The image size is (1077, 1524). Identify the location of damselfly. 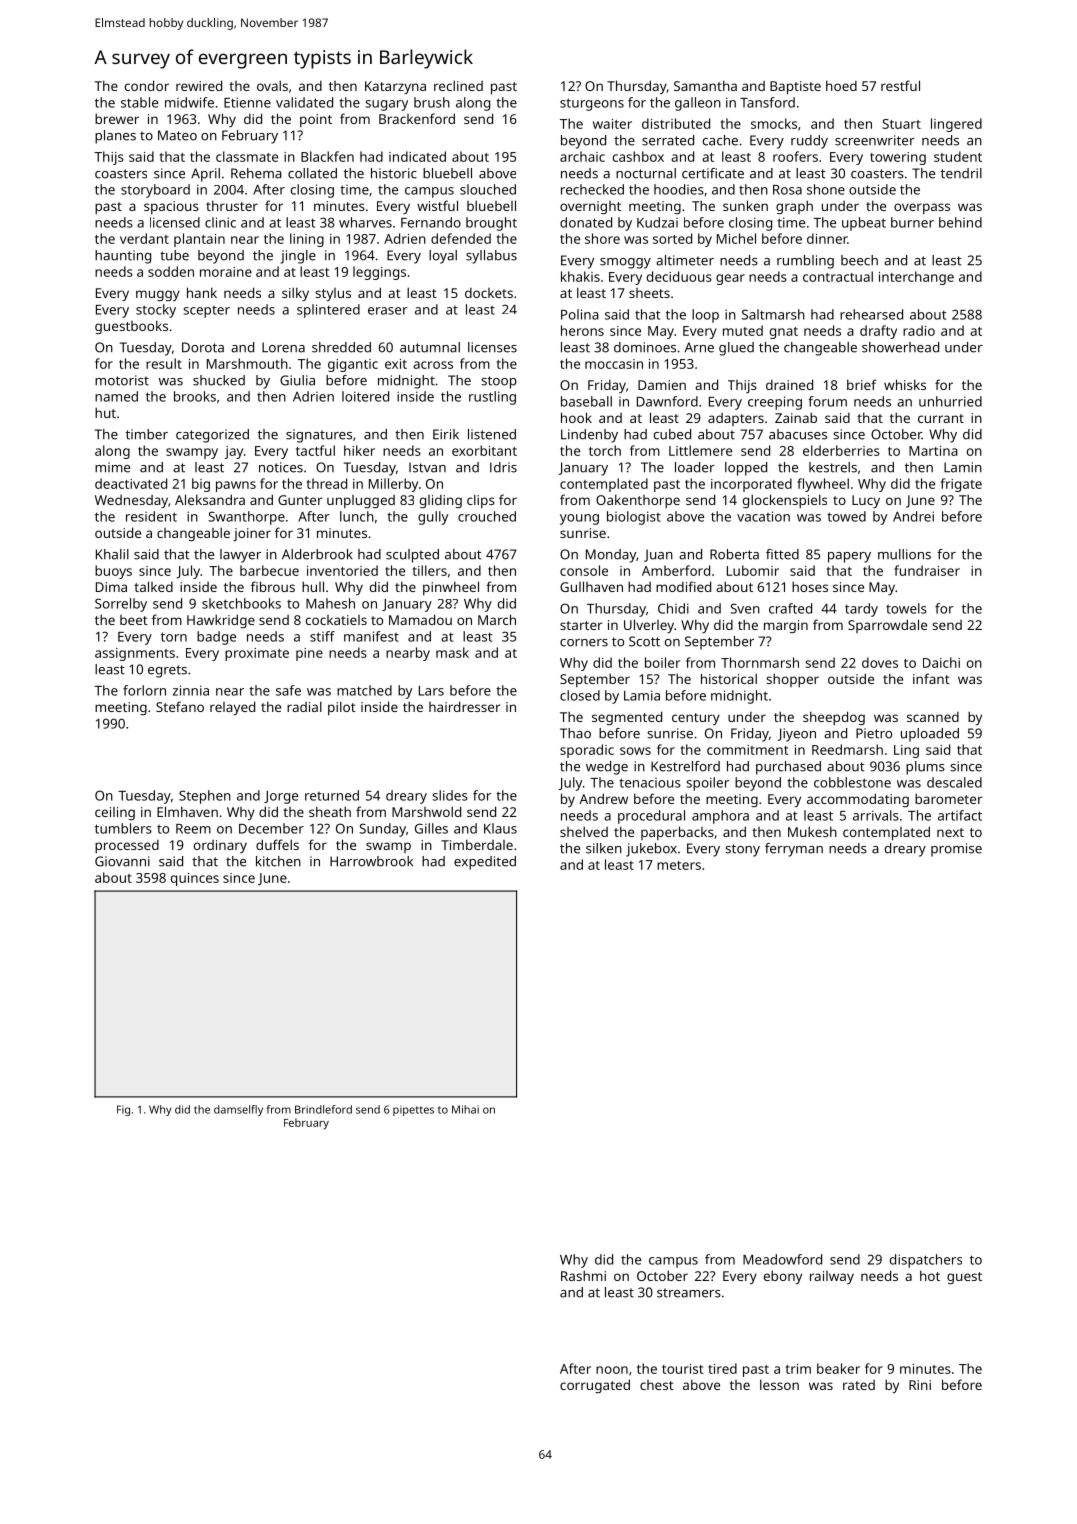
(238, 1110).
